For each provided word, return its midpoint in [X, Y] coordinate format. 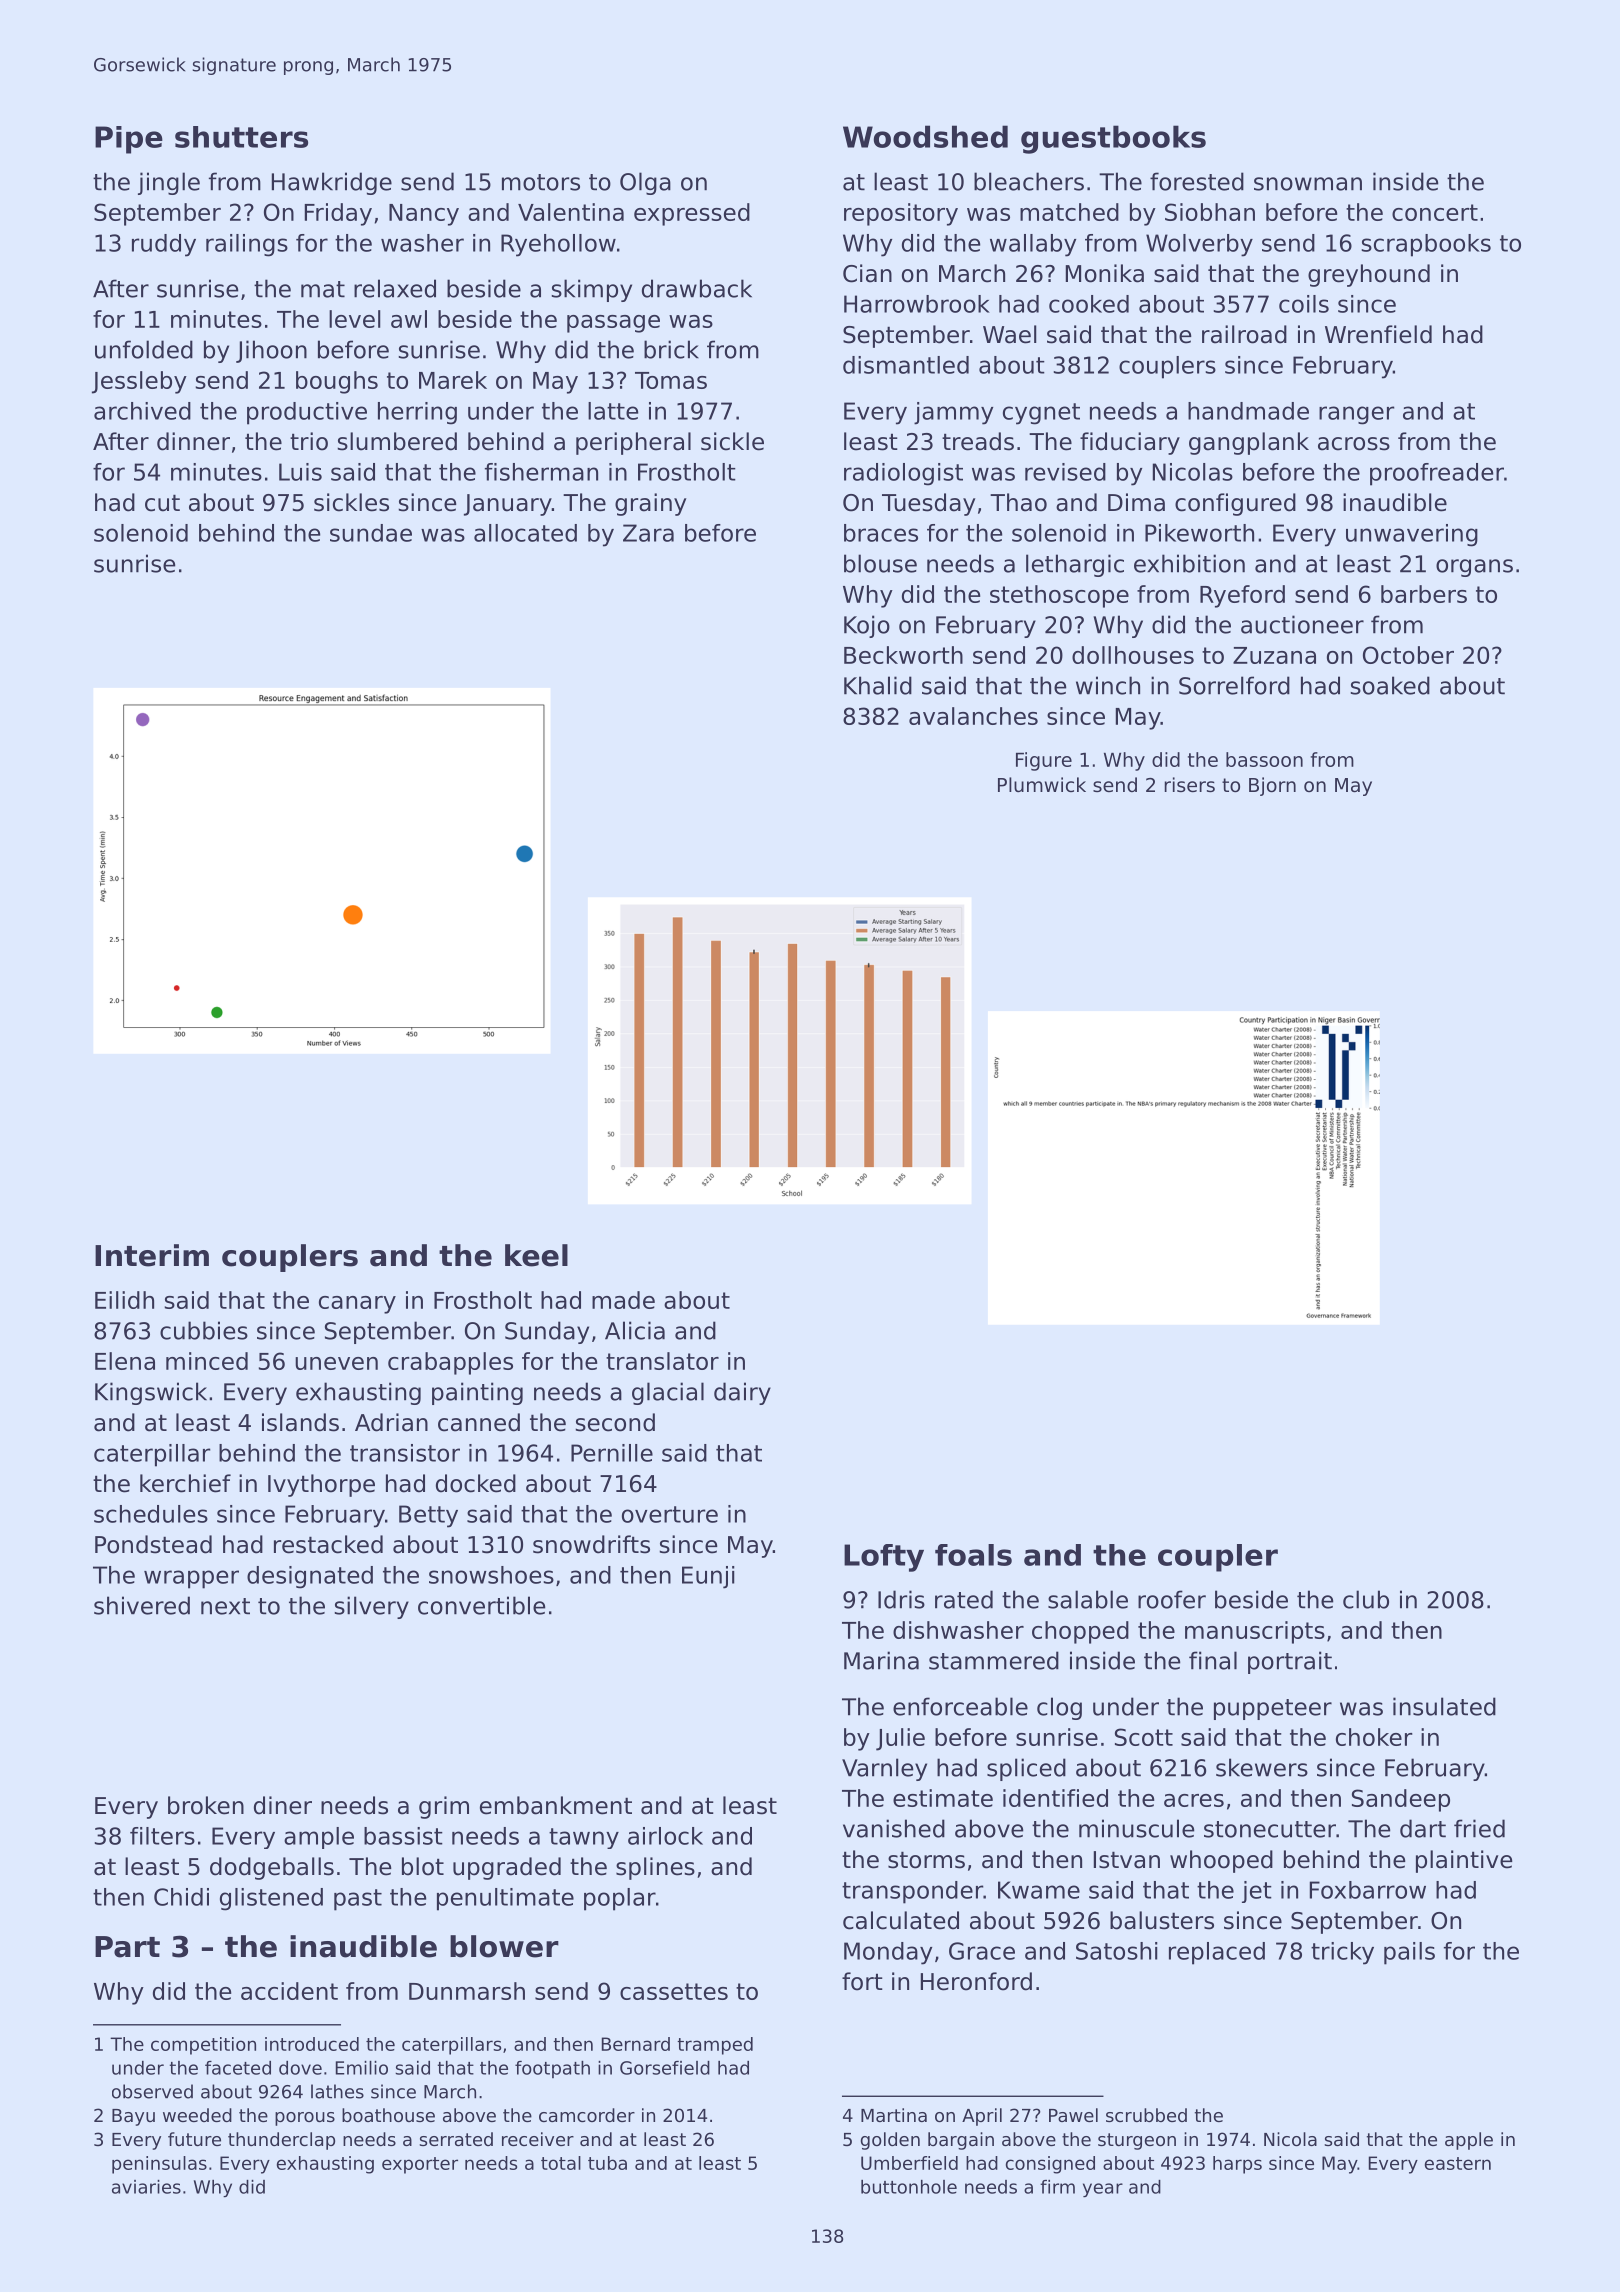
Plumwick [1042, 784]
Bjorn [1272, 786]
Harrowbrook [917, 304]
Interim [152, 1255]
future [194, 2139]
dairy [742, 1393]
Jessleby [139, 382]
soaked [1390, 685]
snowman [1308, 184]
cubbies [204, 1330]
